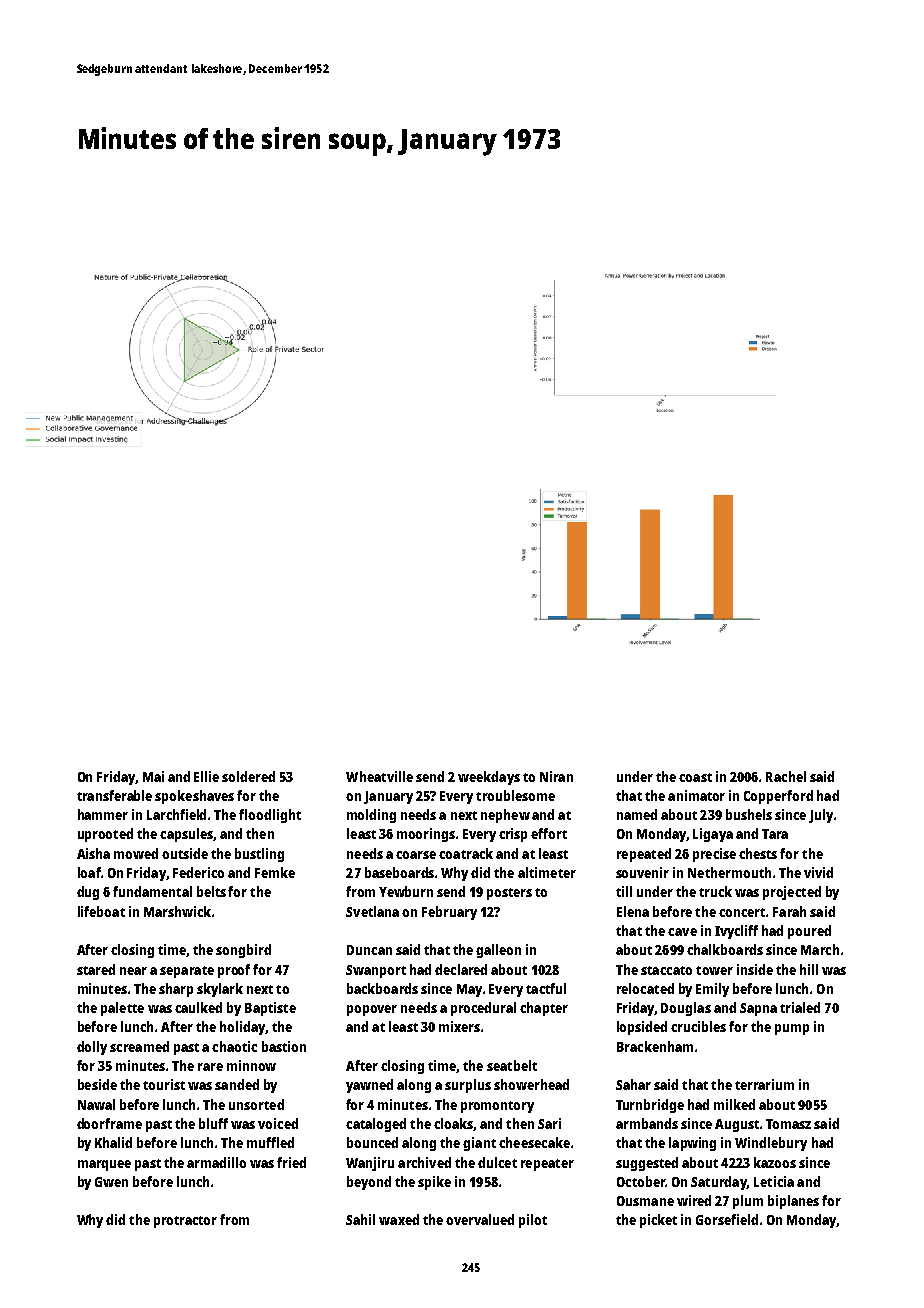 The width and height of the screenshot is (924, 1308). What do you see at coordinates (497, 1107) in the screenshot?
I see `promontory` at bounding box center [497, 1107].
